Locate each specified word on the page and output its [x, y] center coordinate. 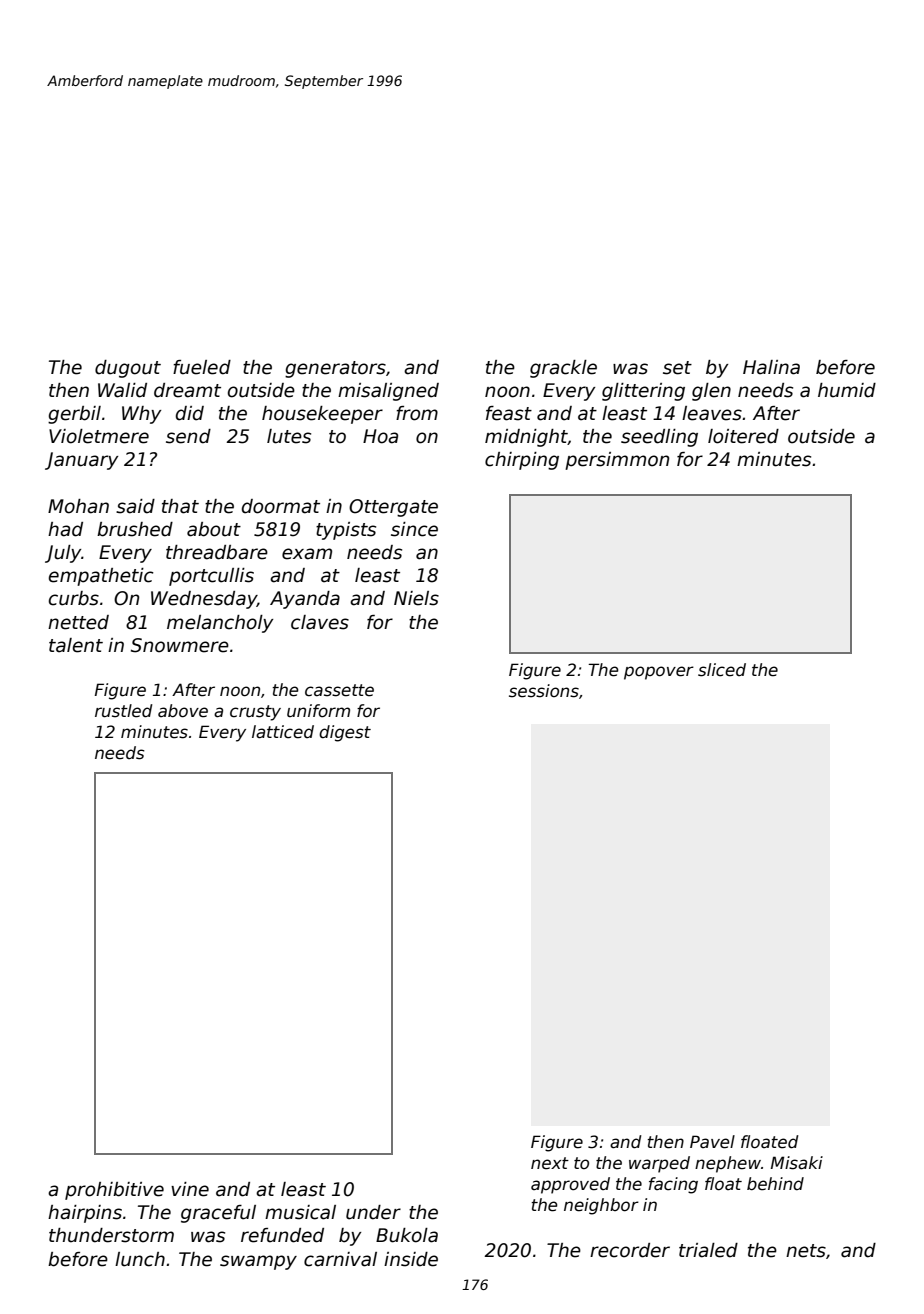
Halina [771, 367]
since [414, 529]
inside [411, 1259]
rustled [124, 711]
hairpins [85, 1214]
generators [335, 369]
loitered [743, 436]
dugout [128, 369]
